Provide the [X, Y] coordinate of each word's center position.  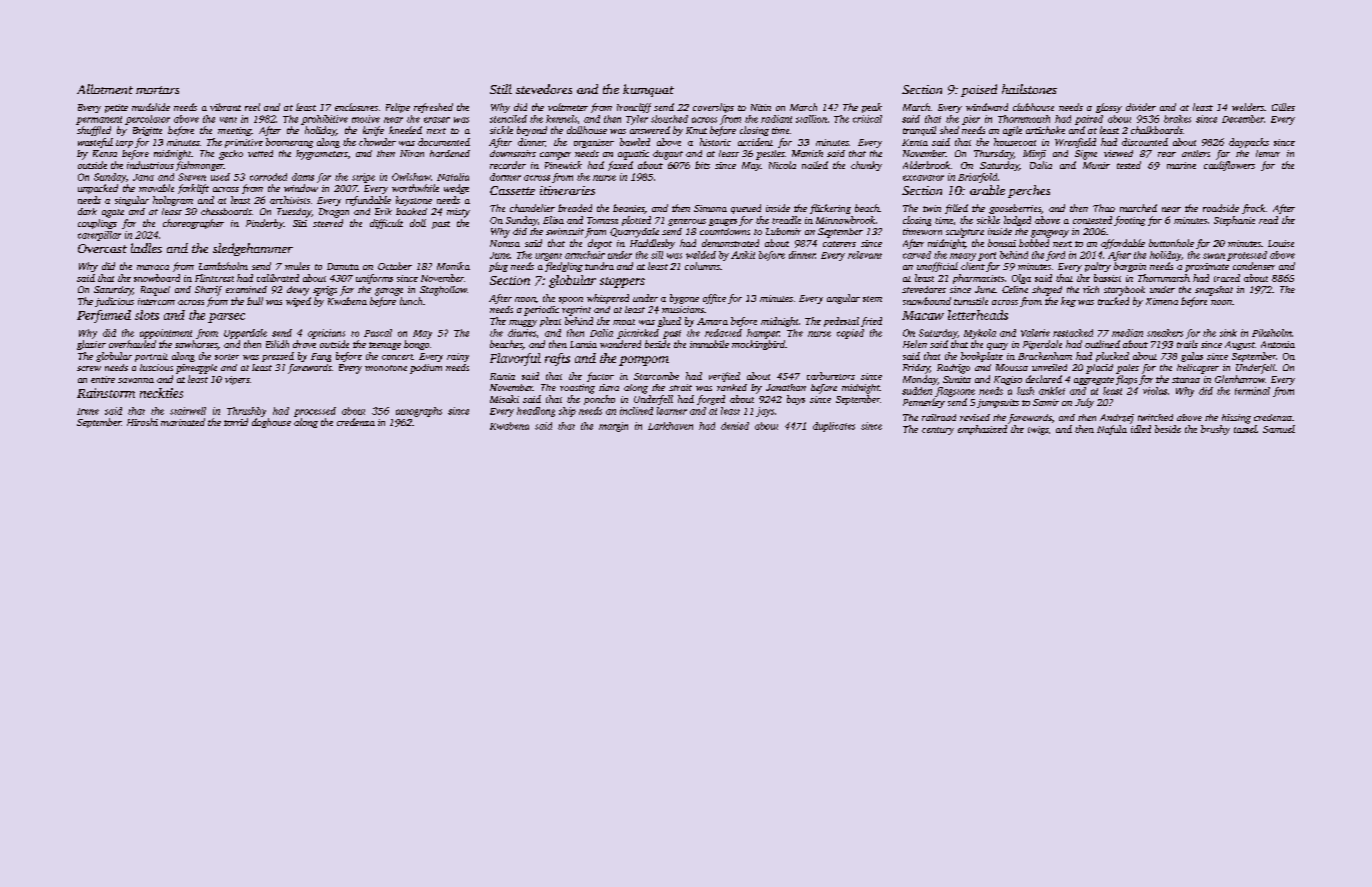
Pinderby [265, 224]
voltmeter [568, 107]
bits [702, 165]
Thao [1104, 208]
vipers [237, 380]
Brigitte [147, 131]
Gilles [1283, 107]
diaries [522, 333]
